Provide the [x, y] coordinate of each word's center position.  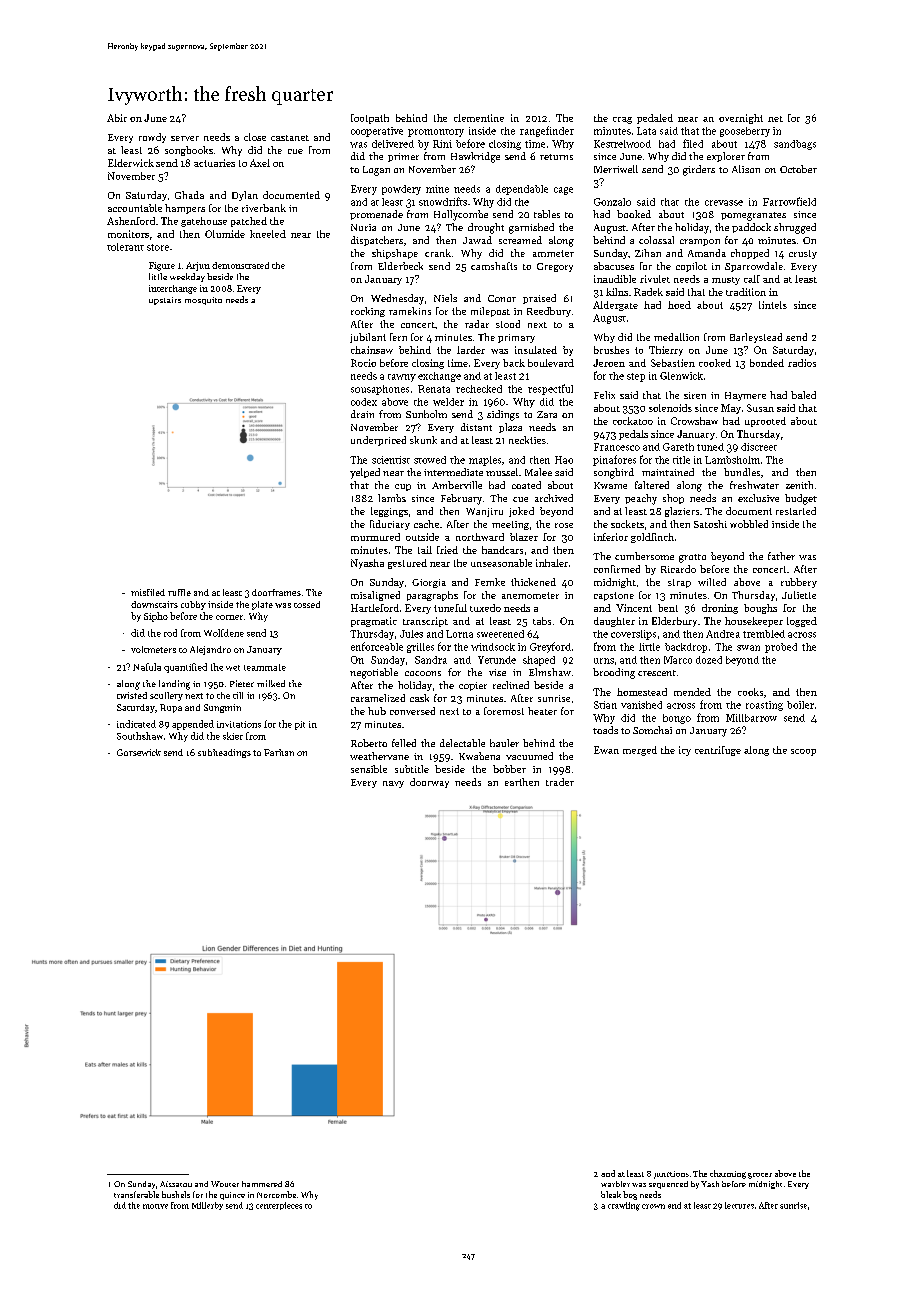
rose [564, 525]
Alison [746, 169]
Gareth [678, 447]
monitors [128, 234]
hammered [262, 1184]
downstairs [154, 604]
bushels [176, 1194]
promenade [376, 215]
